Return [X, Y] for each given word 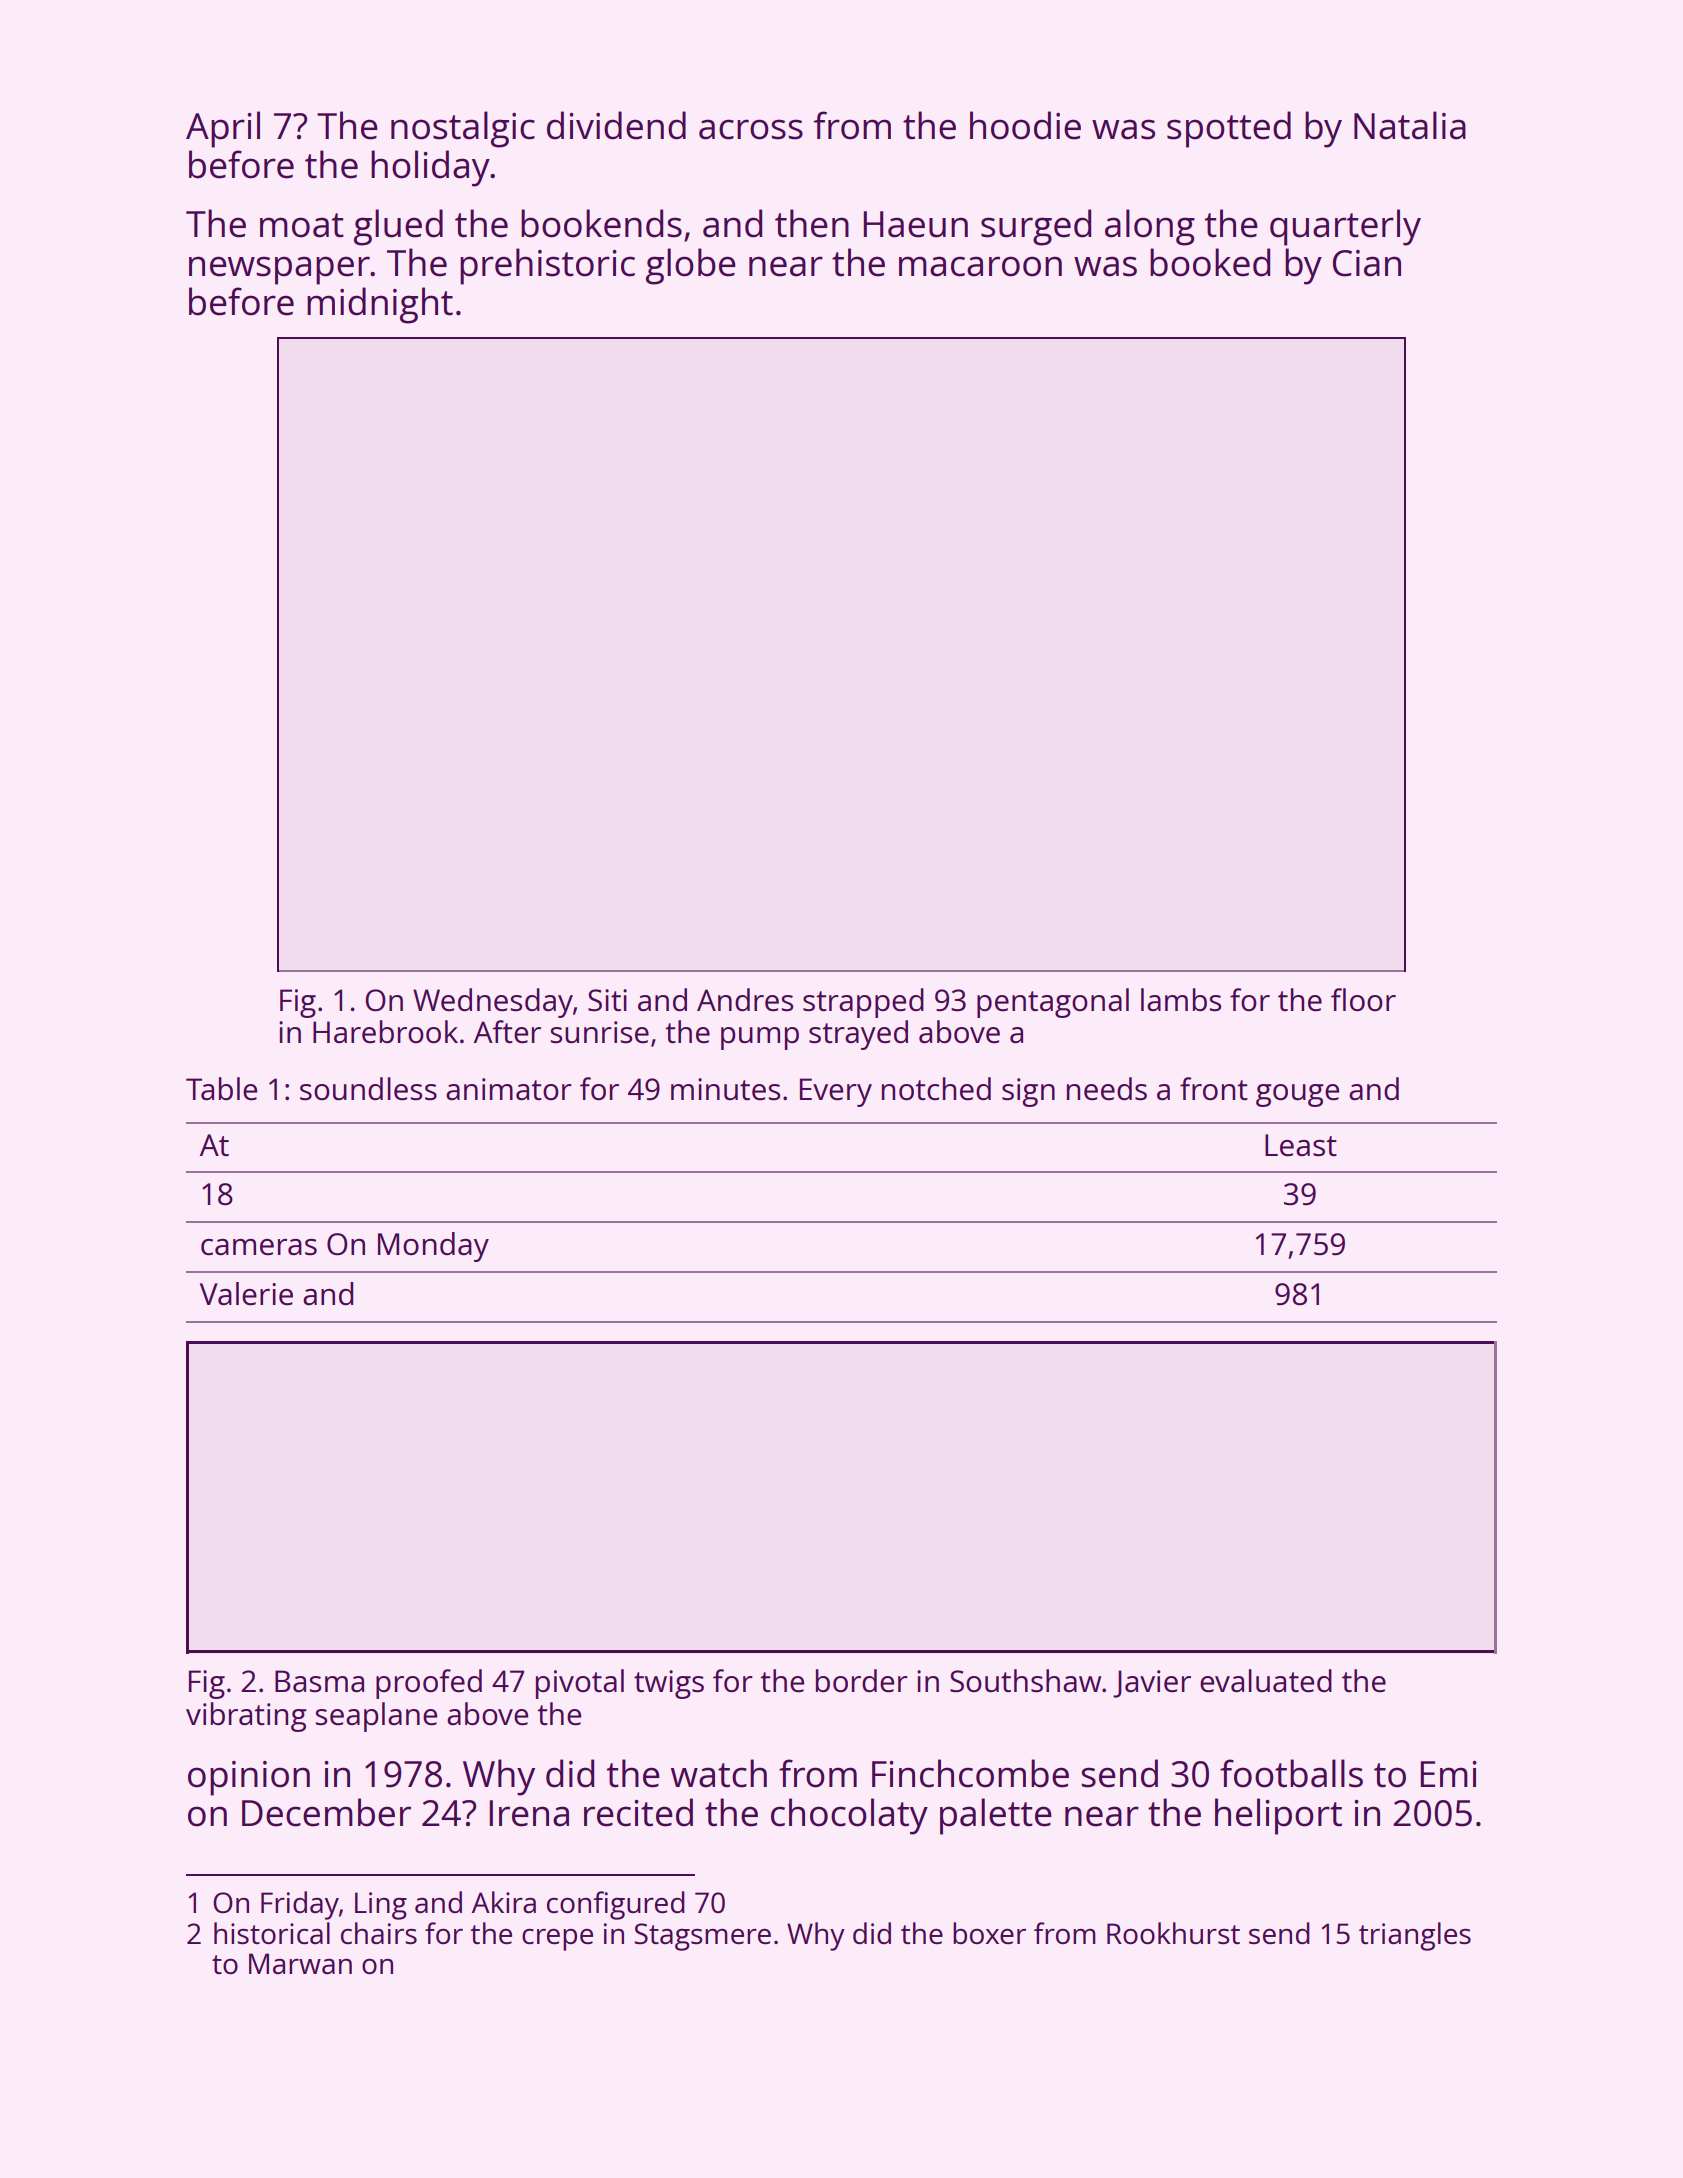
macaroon [980, 266]
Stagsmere [702, 1937]
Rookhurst [1173, 1933]
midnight [380, 305]
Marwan [300, 1963]
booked [1210, 262]
